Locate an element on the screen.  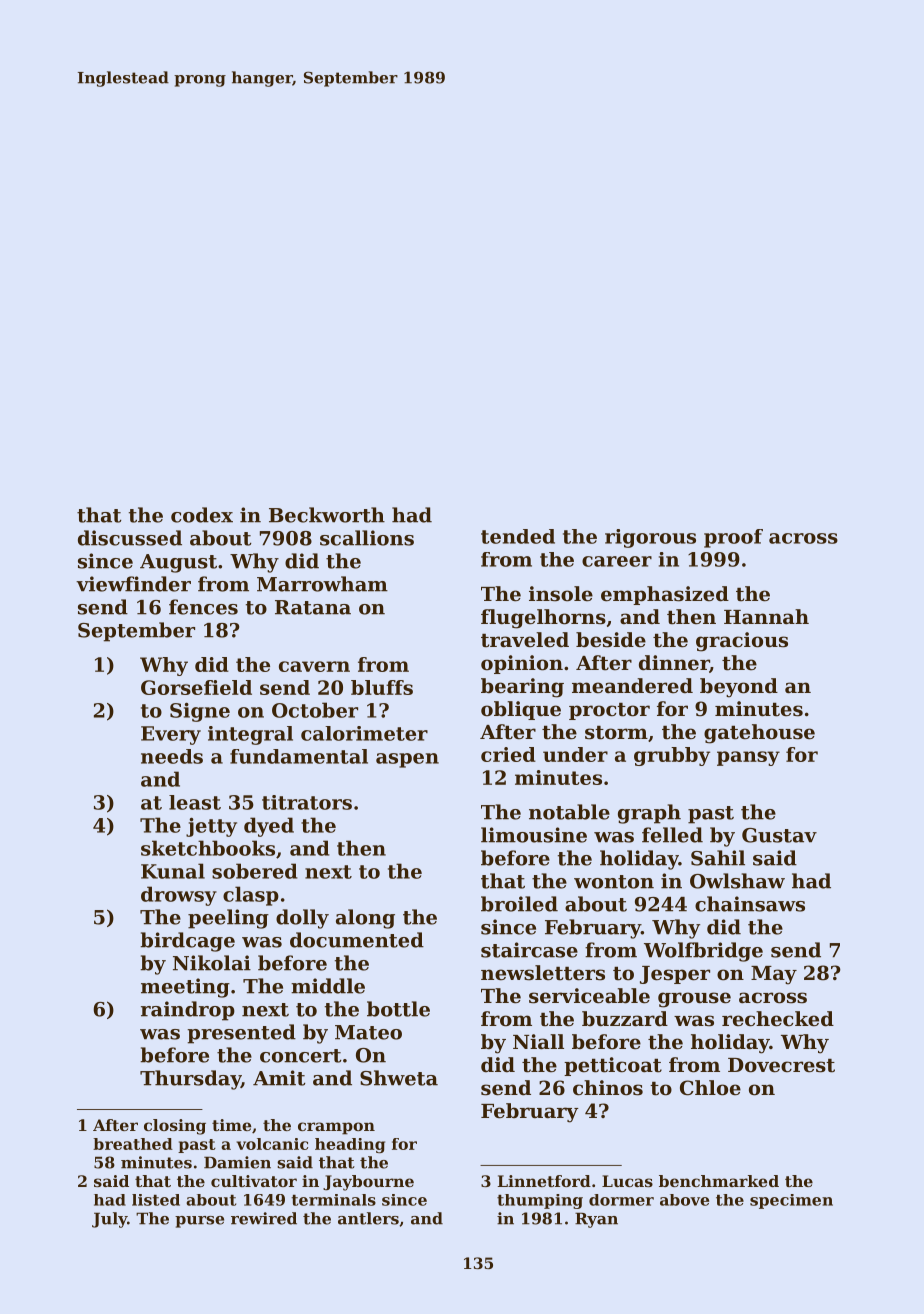
meeting is located at coordinates (185, 988).
